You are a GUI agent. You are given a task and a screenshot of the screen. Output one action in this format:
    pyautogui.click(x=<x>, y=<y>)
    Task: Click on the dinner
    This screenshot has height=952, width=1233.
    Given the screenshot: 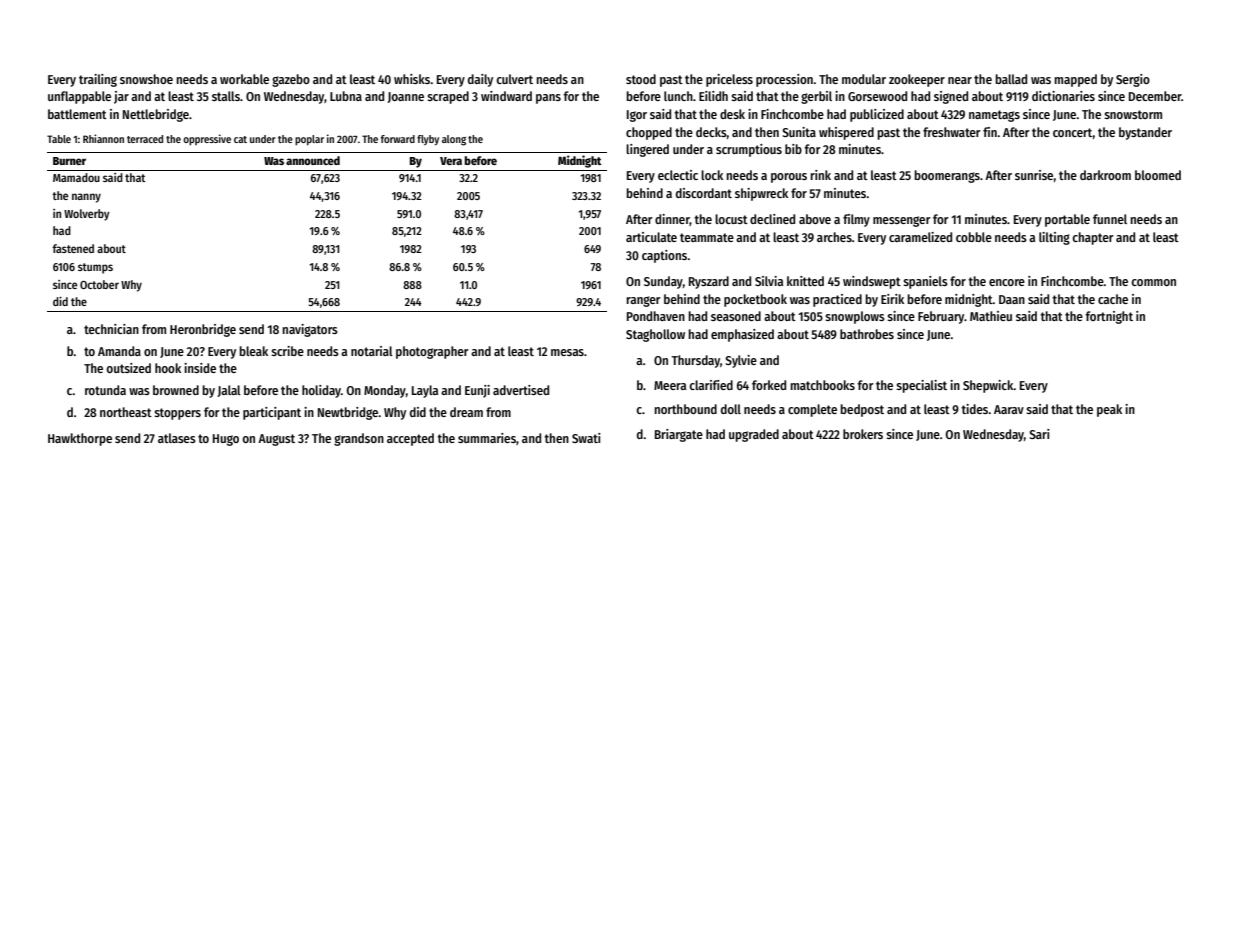 What is the action you would take?
    pyautogui.click(x=672, y=220)
